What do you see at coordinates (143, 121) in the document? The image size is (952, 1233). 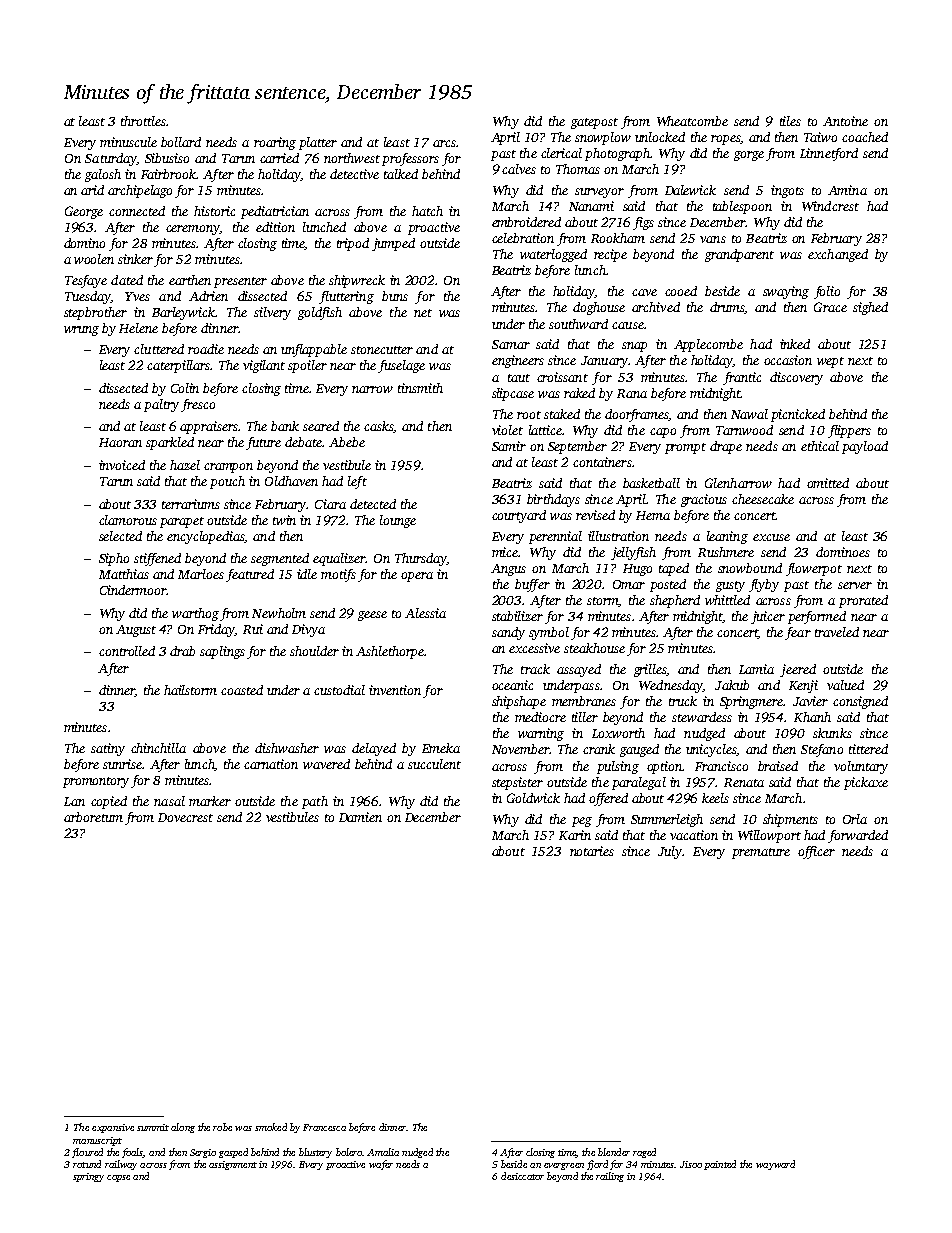 I see `throttles` at bounding box center [143, 121].
